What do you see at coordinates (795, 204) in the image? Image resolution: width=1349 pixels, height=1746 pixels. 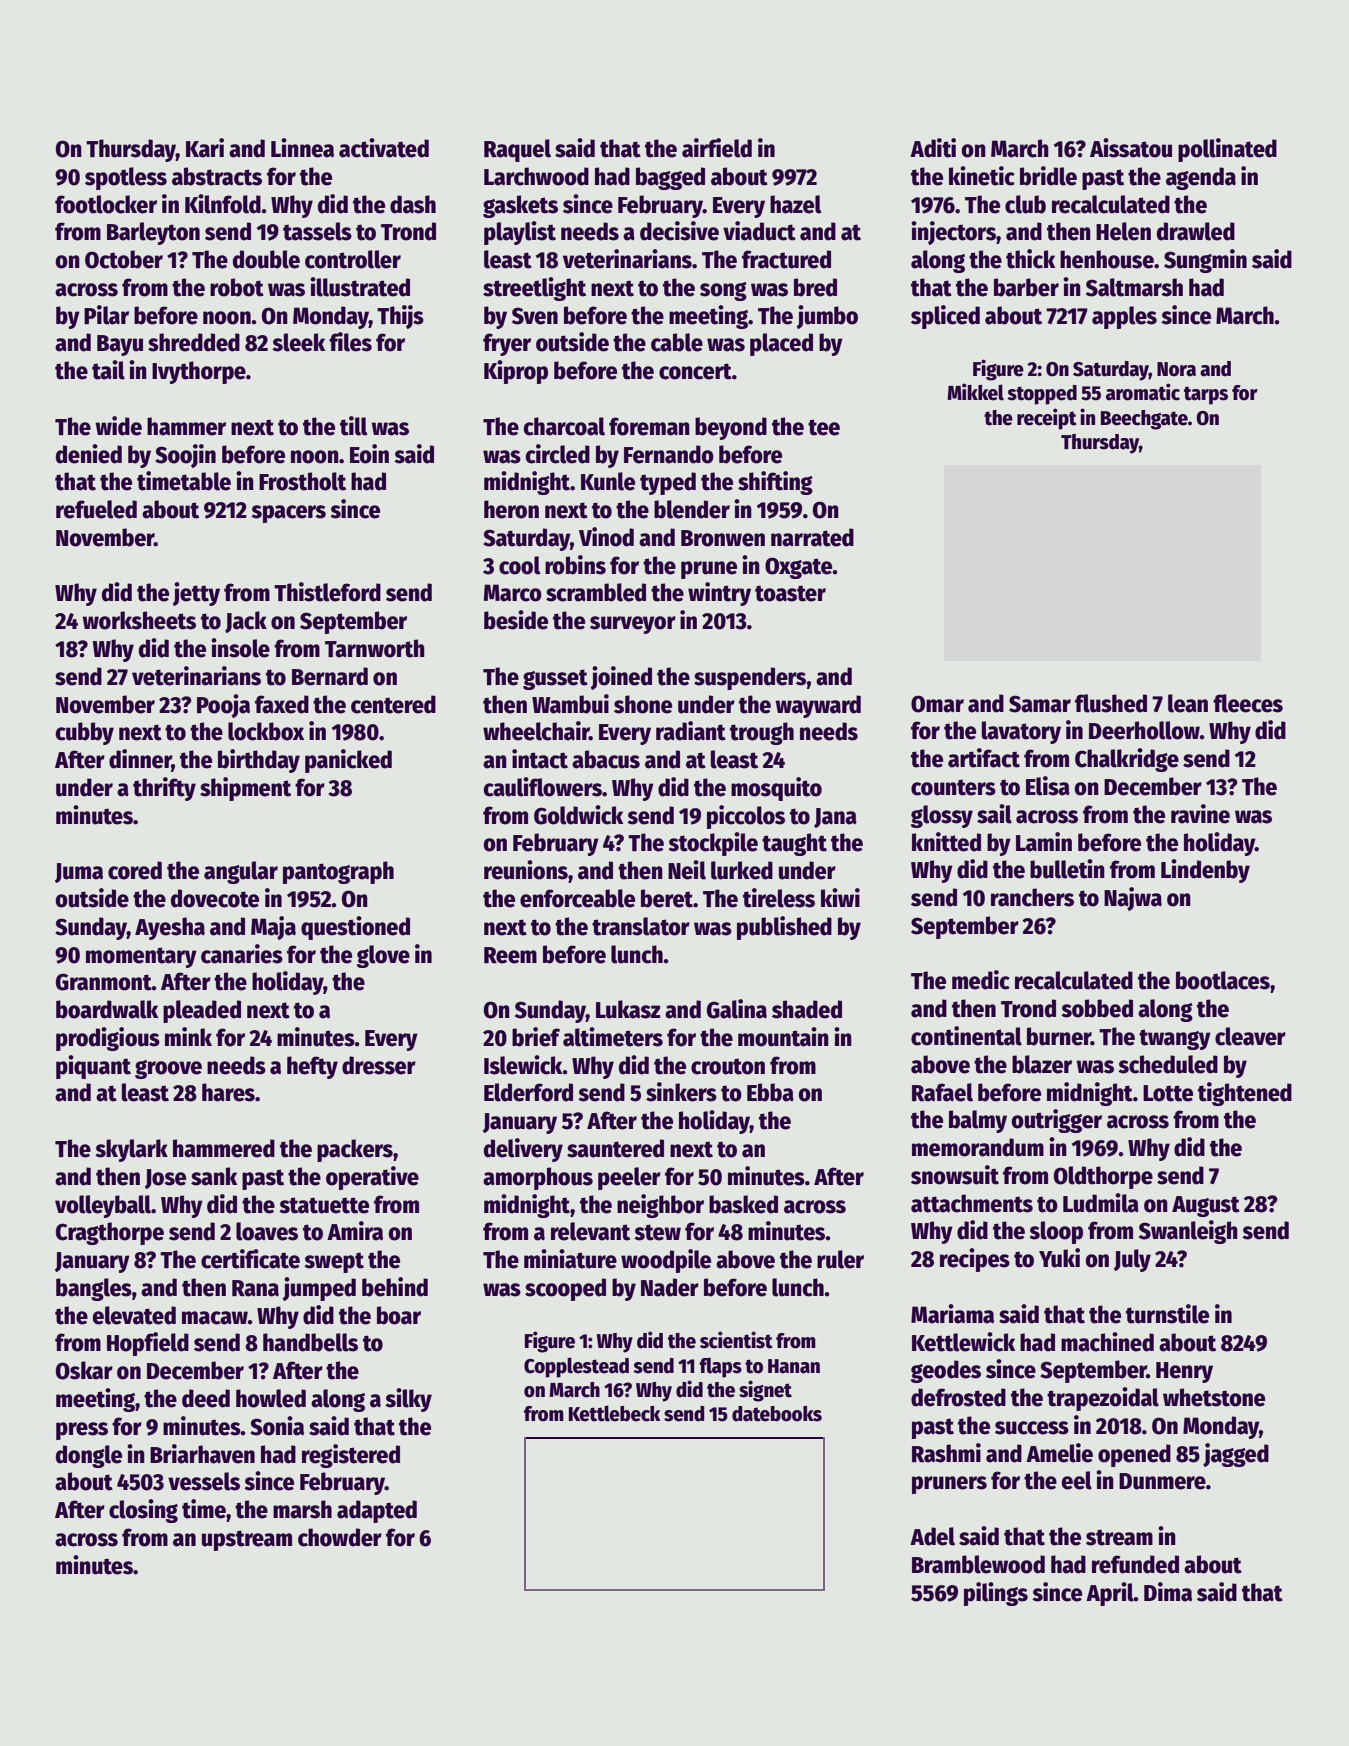 I see `hazel` at bounding box center [795, 204].
